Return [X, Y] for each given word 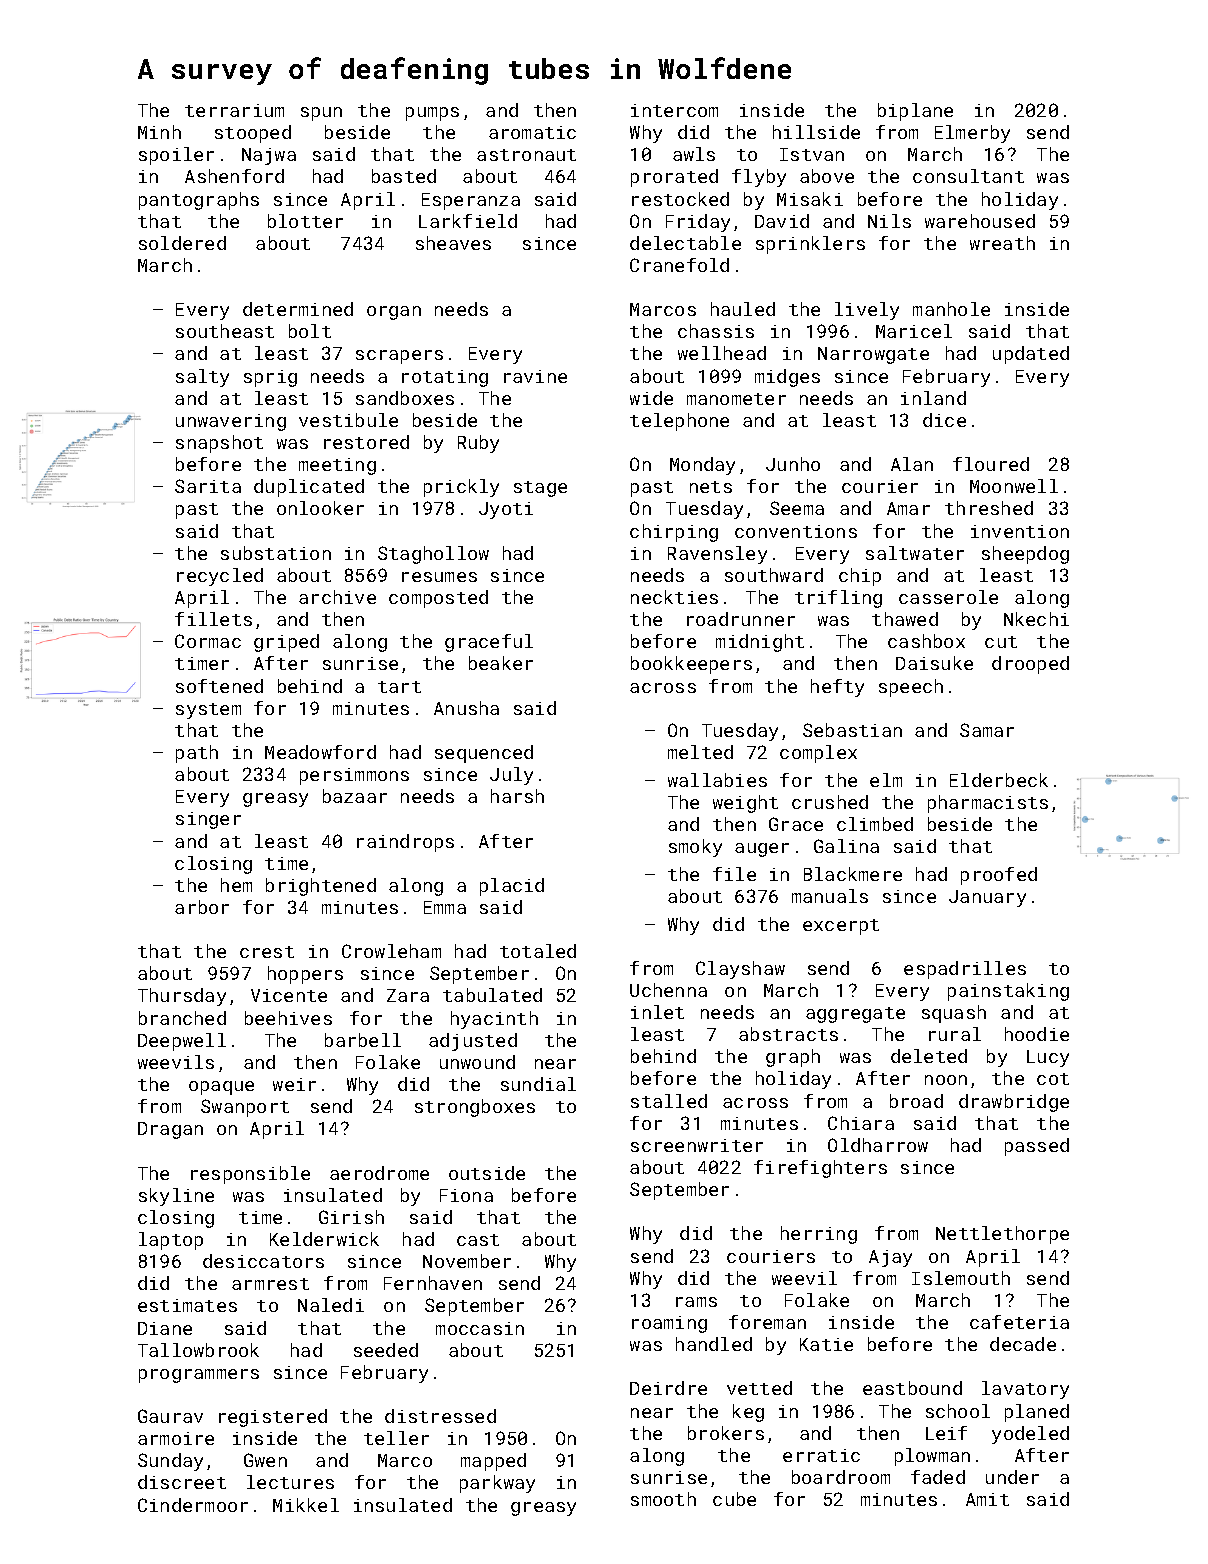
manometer [736, 399]
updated [1031, 355]
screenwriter [697, 1145]
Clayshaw [740, 970]
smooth [663, 1499]
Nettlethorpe [1002, 1235]
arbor [202, 907]
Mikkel [306, 1505]
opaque [221, 1088]
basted [404, 176]
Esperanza [471, 201]
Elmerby [972, 134]
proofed [999, 876]
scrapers [399, 357]
